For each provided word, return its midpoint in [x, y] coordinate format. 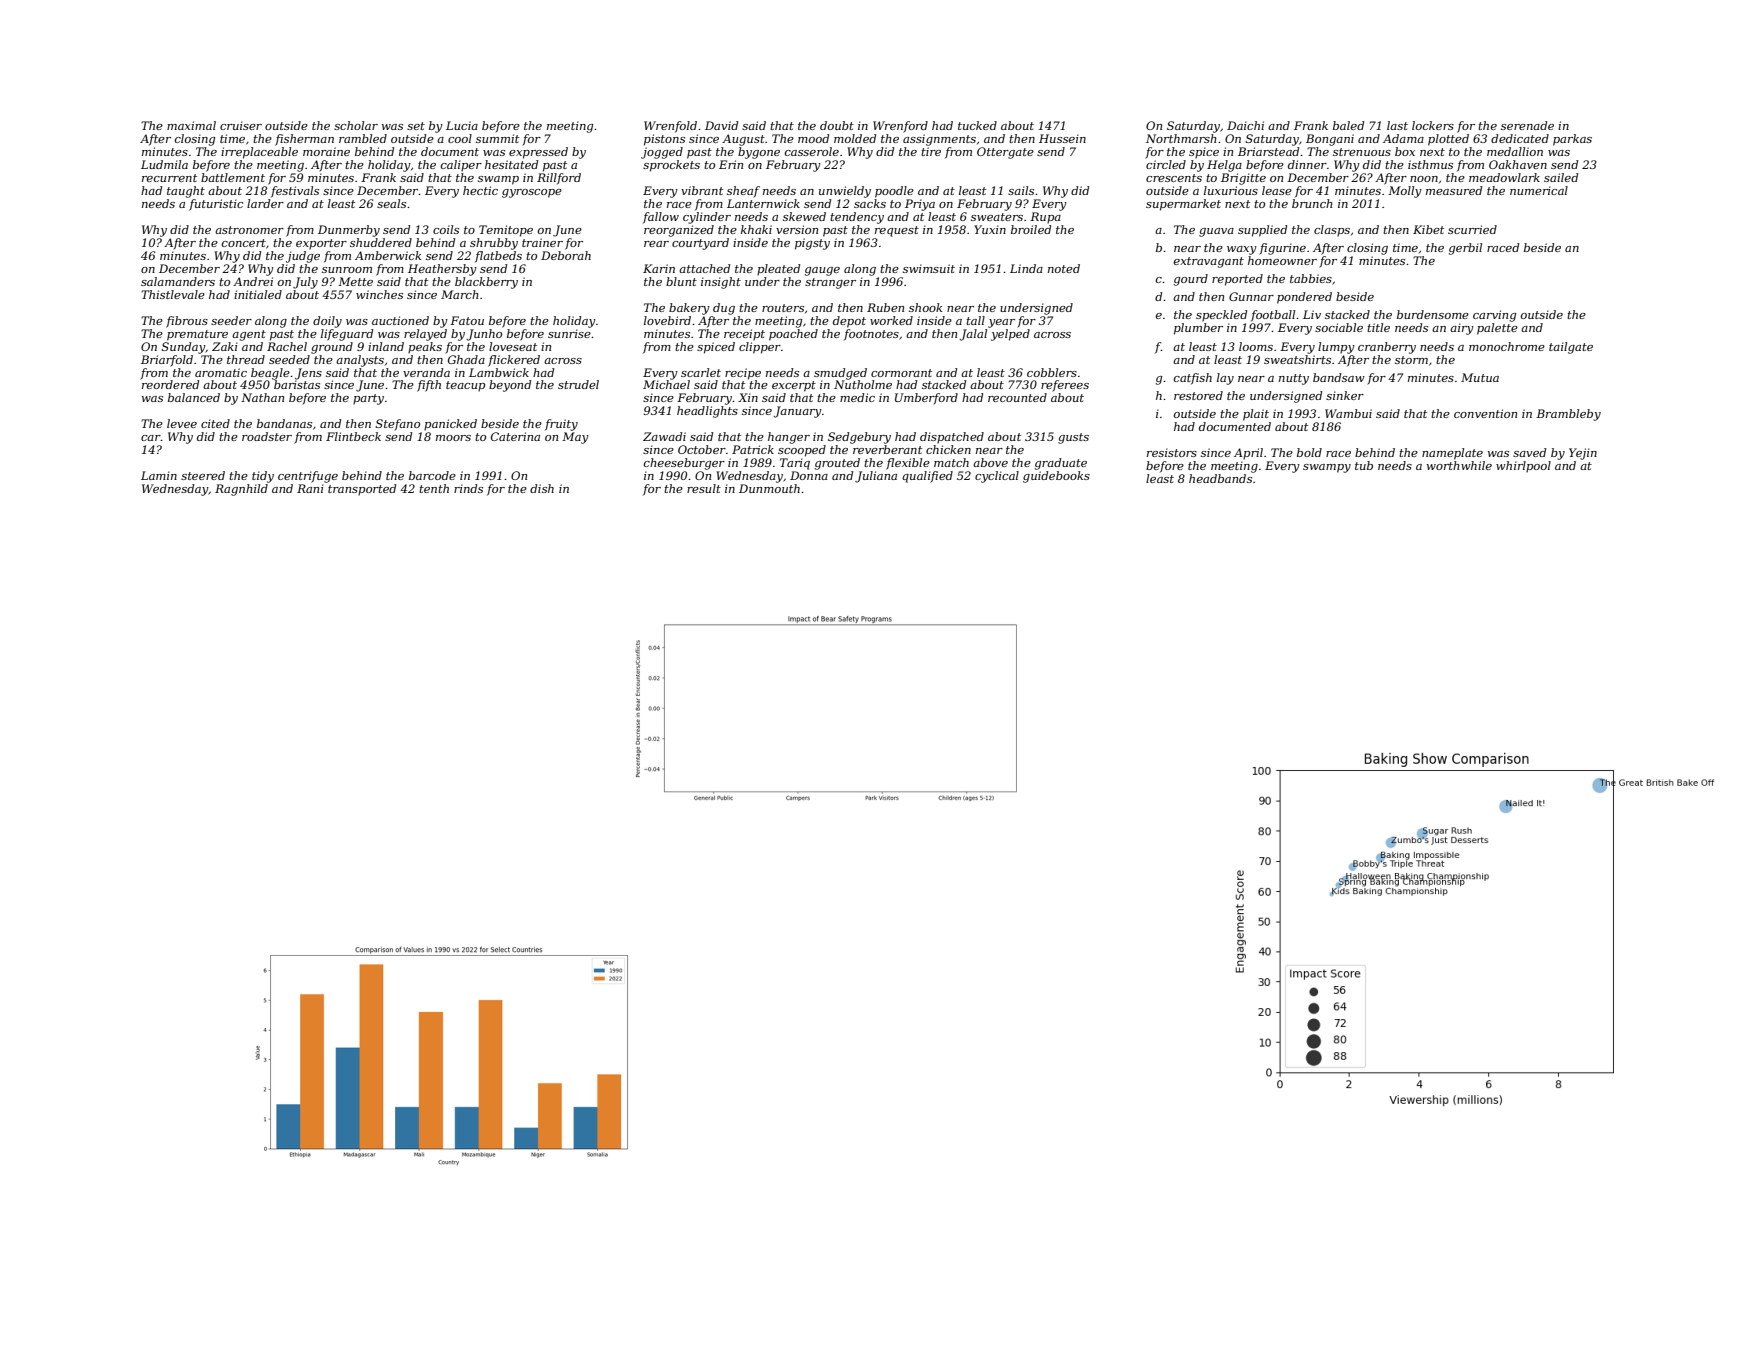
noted [1064, 268]
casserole [811, 151]
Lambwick [499, 372]
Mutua [1480, 377]
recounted [1017, 397]
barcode [432, 475]
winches [379, 294]
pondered [1304, 298]
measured [1454, 190]
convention [1485, 413]
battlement [233, 177]
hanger [789, 438]
